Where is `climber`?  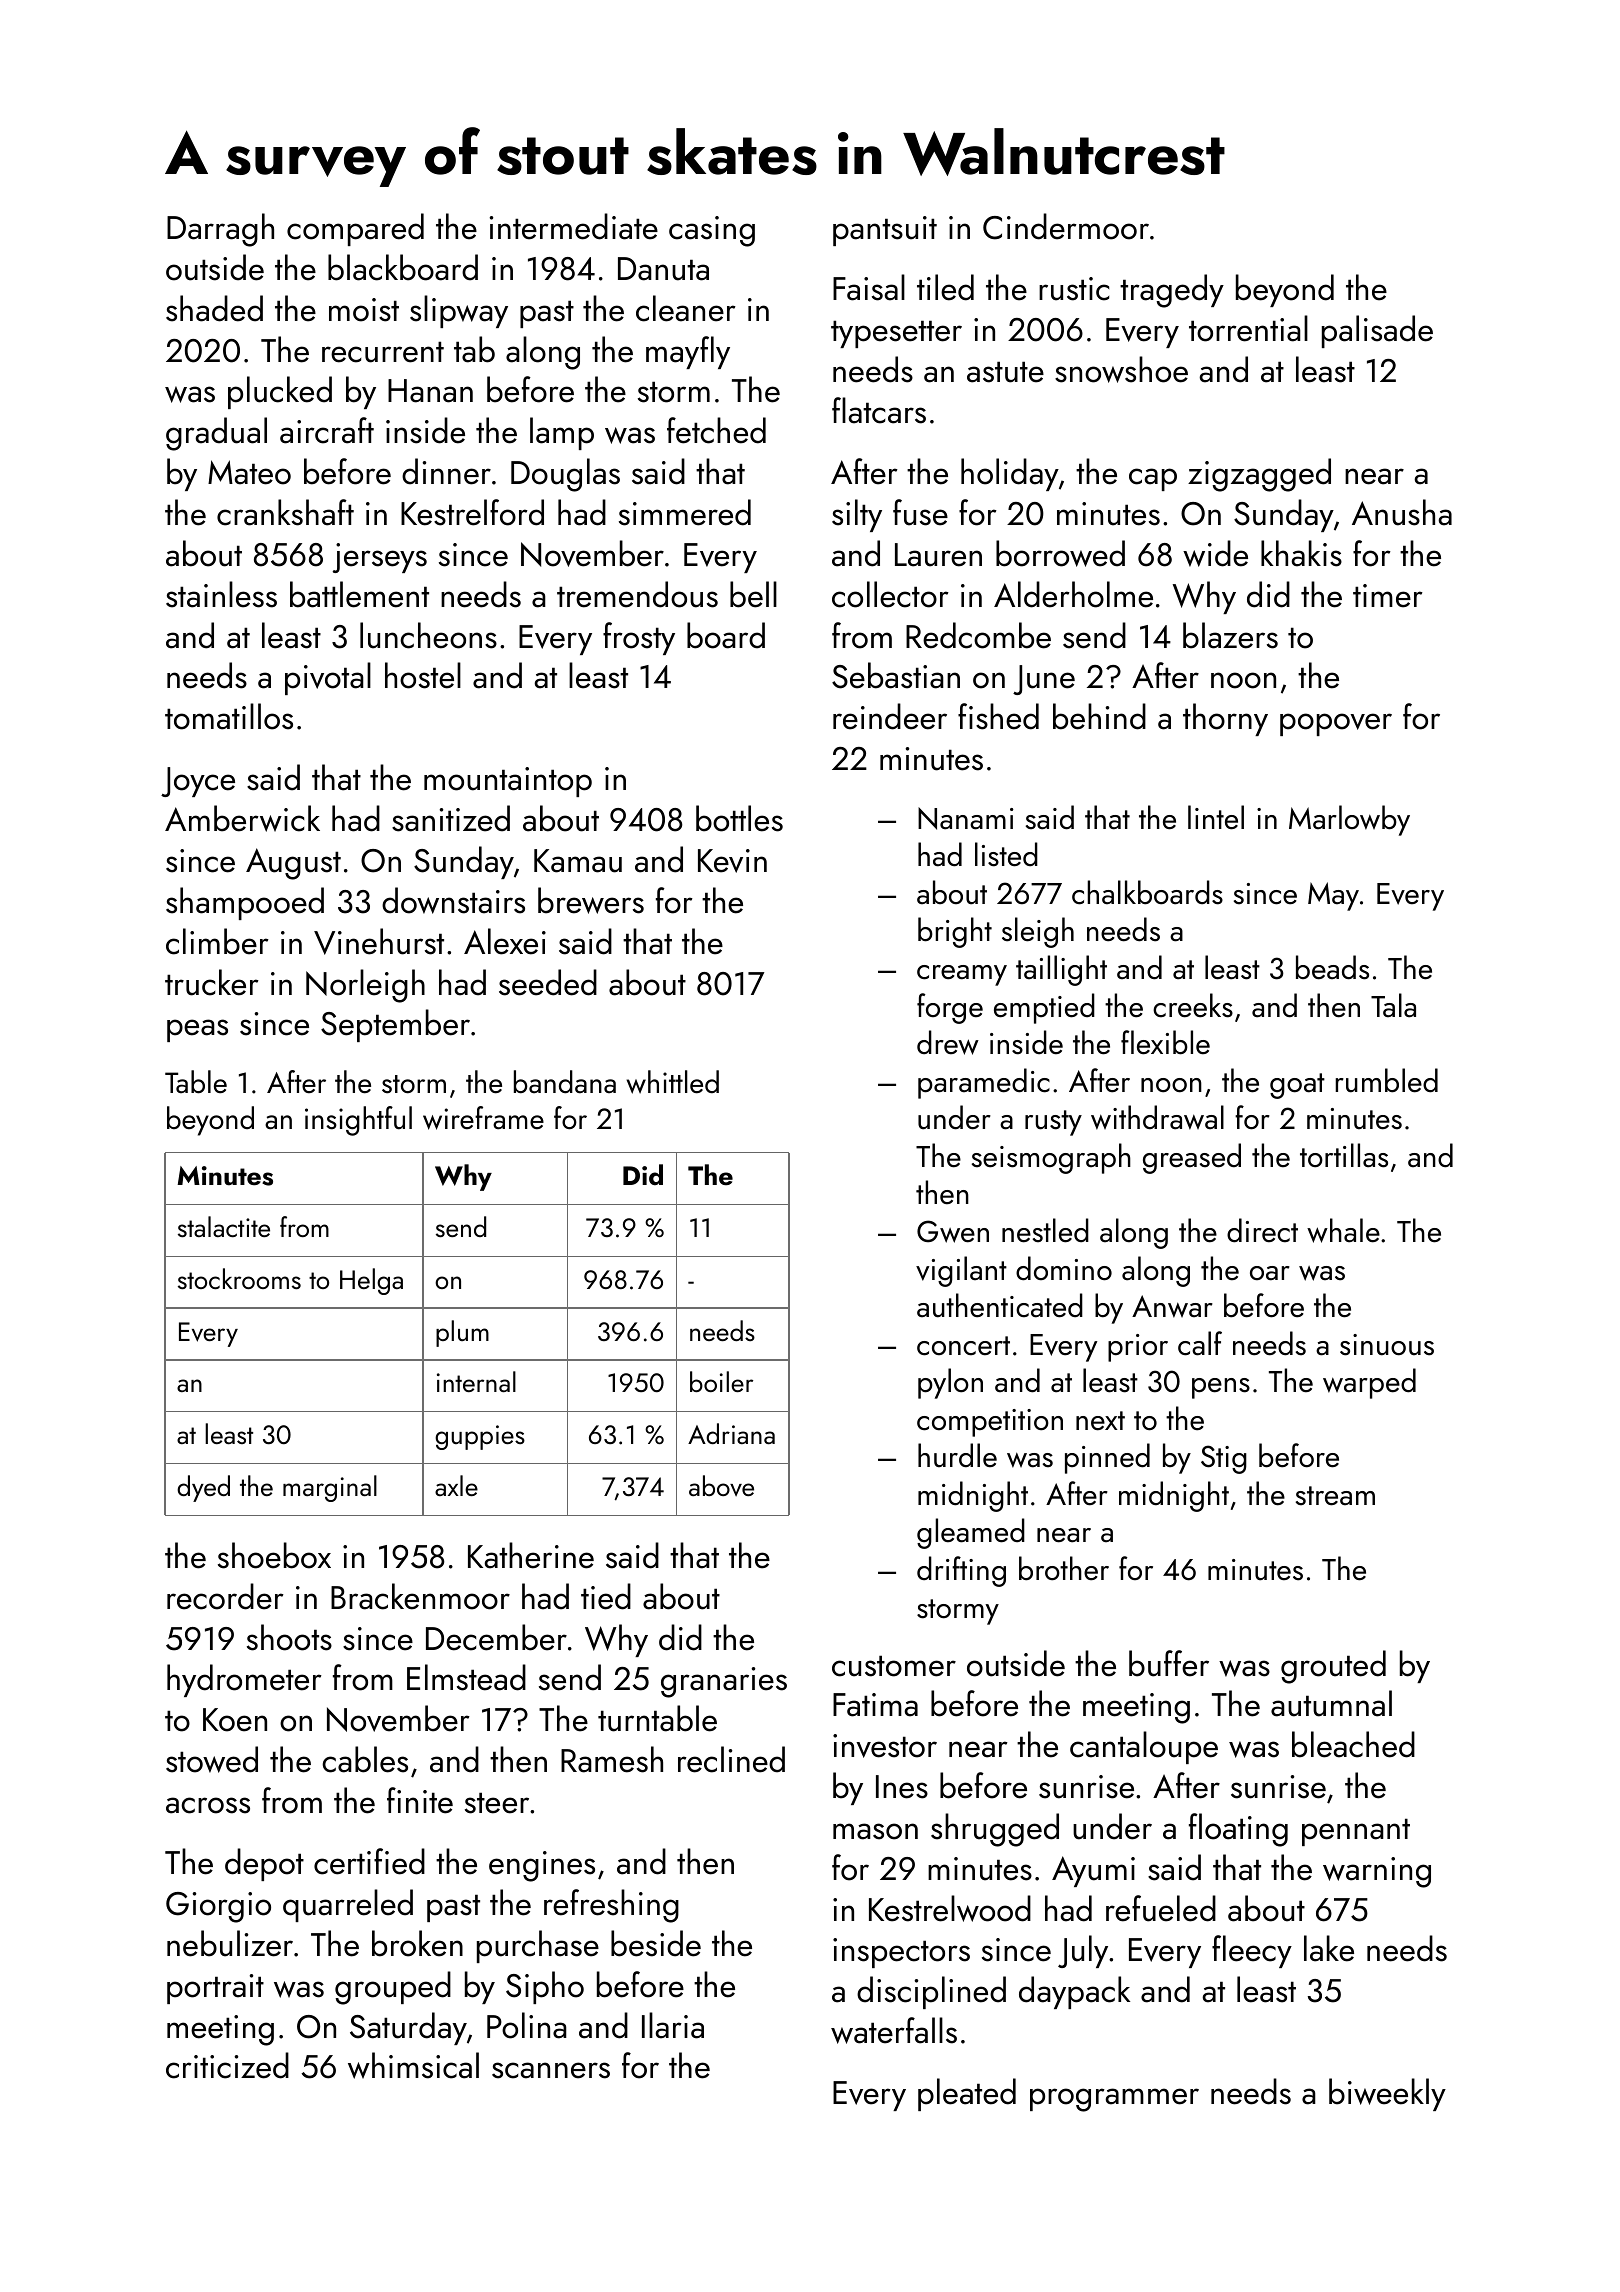
climber is located at coordinates (217, 941).
